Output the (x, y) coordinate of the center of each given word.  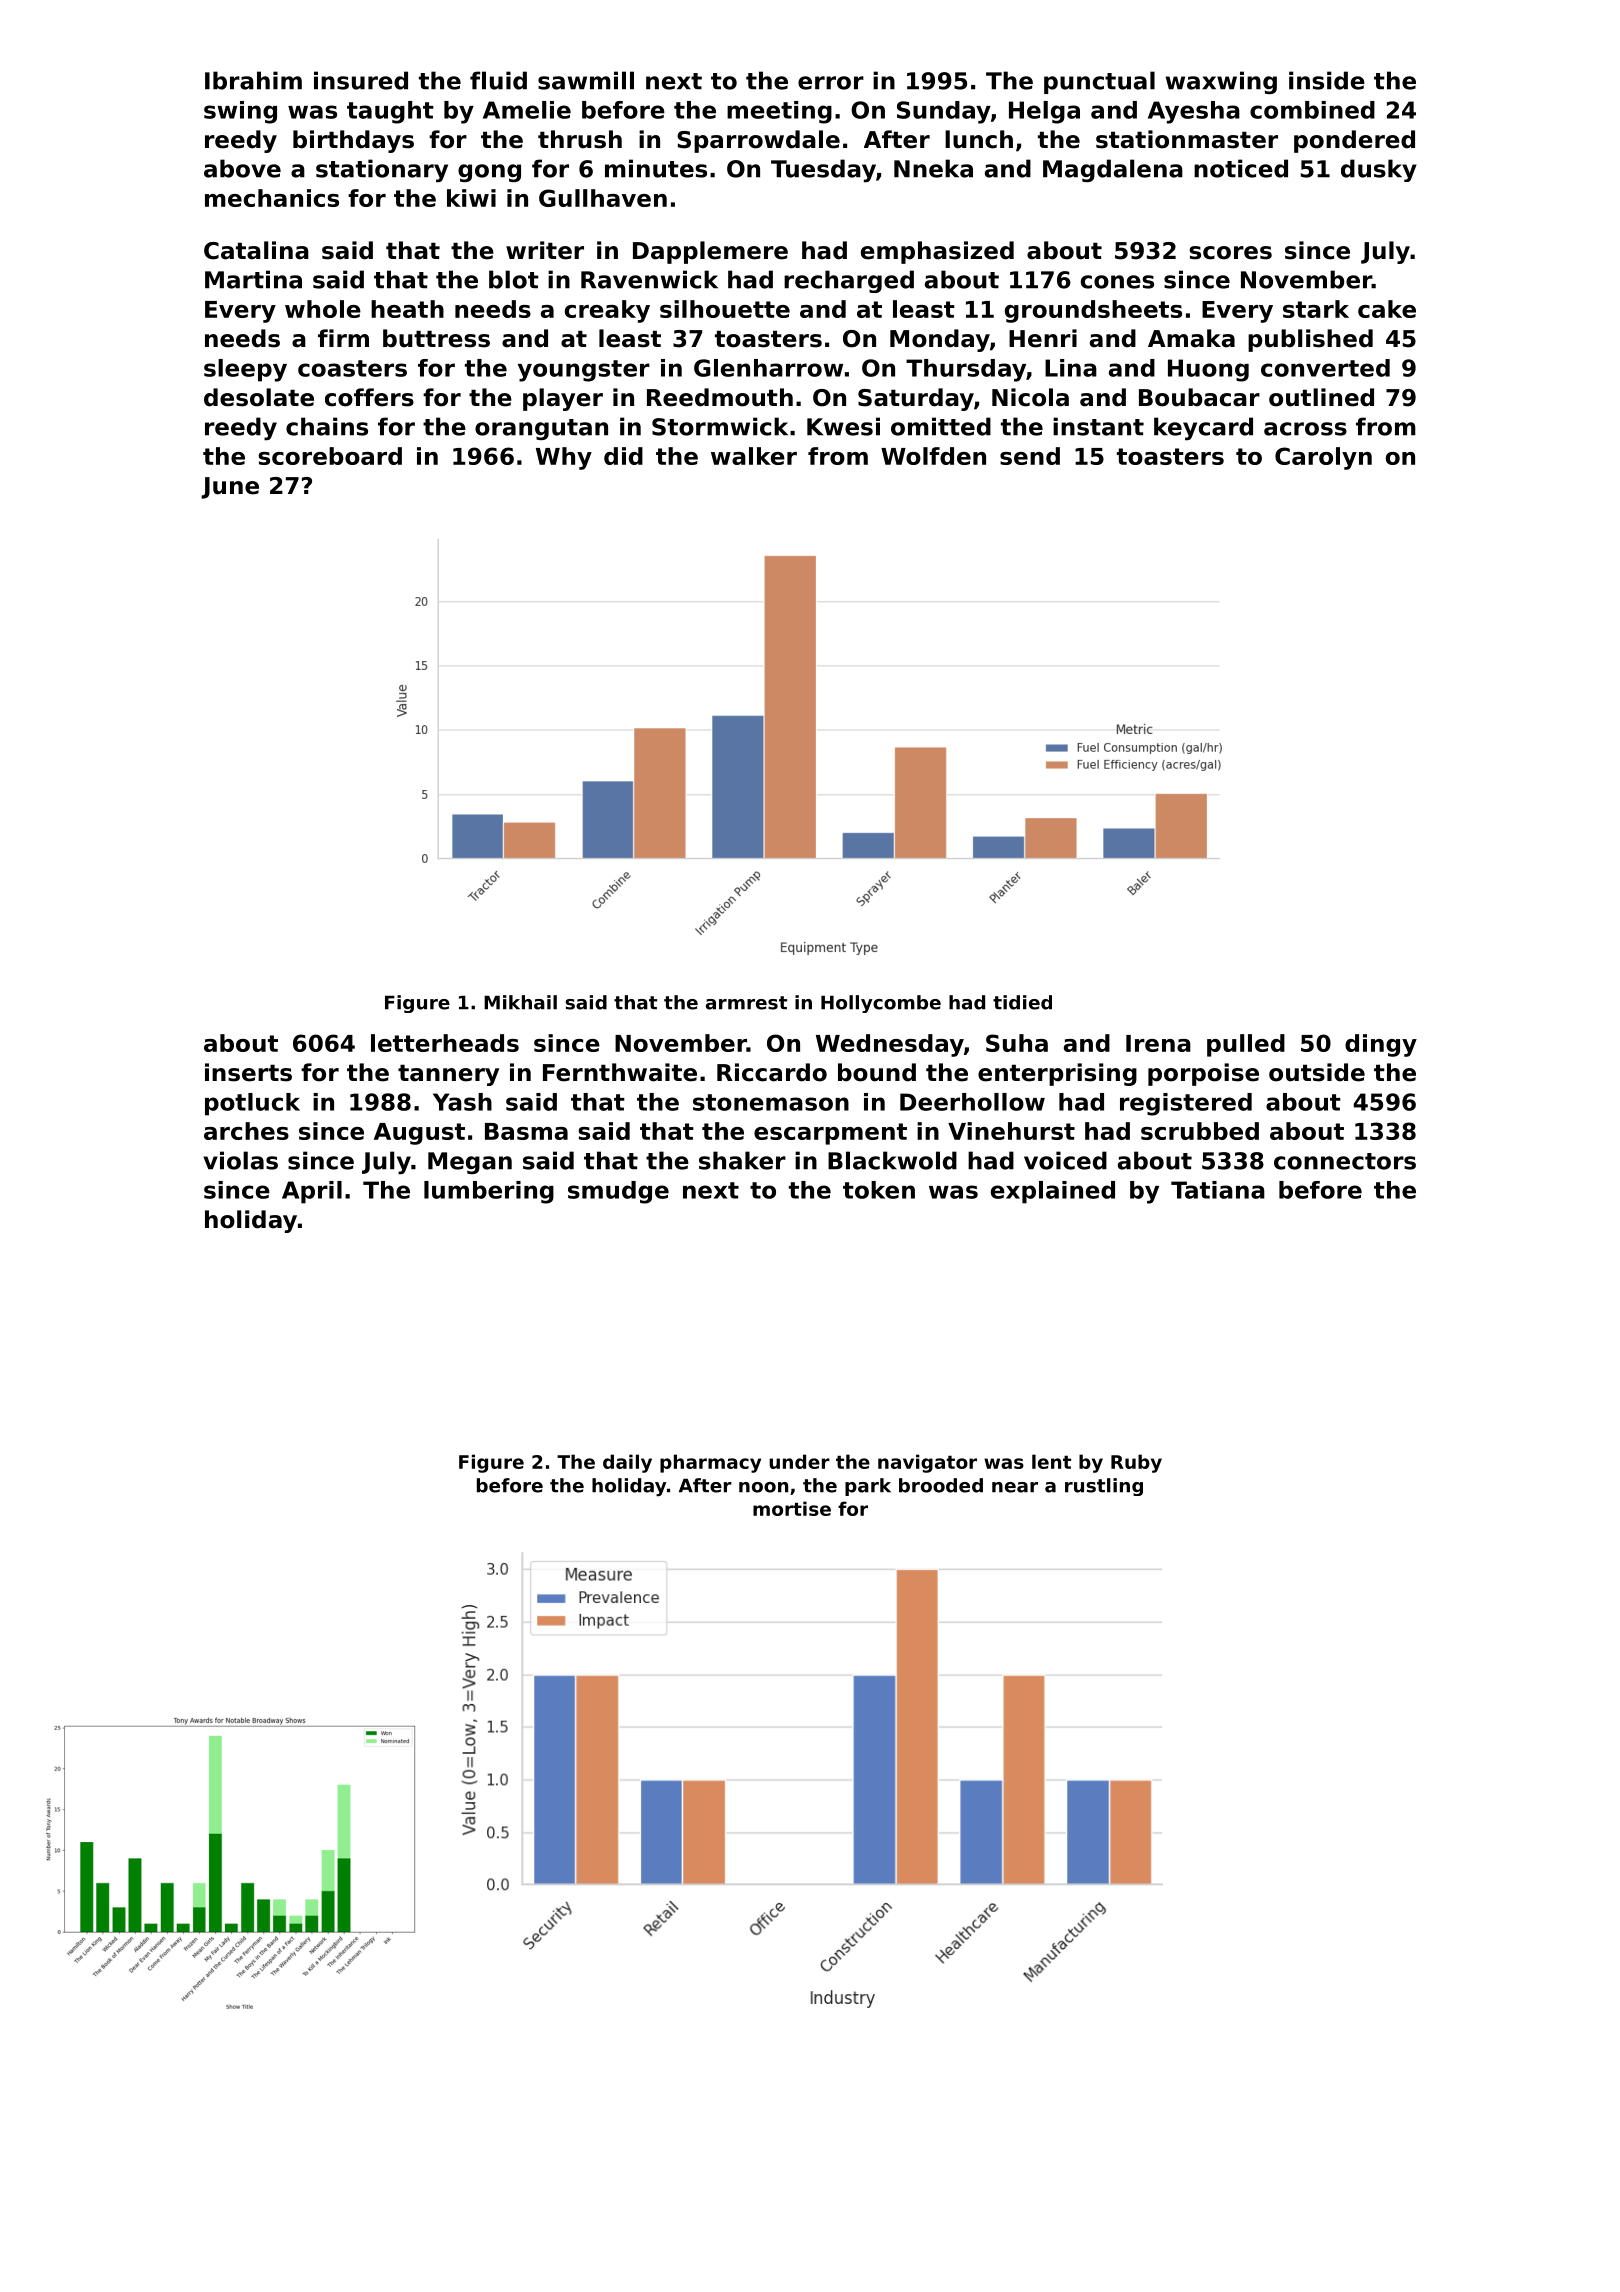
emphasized (937, 252)
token (879, 1190)
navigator (927, 1463)
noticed (1241, 168)
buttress (436, 338)
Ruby (1136, 1463)
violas (240, 1160)
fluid (498, 80)
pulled (1246, 1045)
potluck (252, 1104)
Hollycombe (881, 1004)
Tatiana (1218, 1190)
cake (1387, 309)
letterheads (445, 1043)
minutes (656, 168)
